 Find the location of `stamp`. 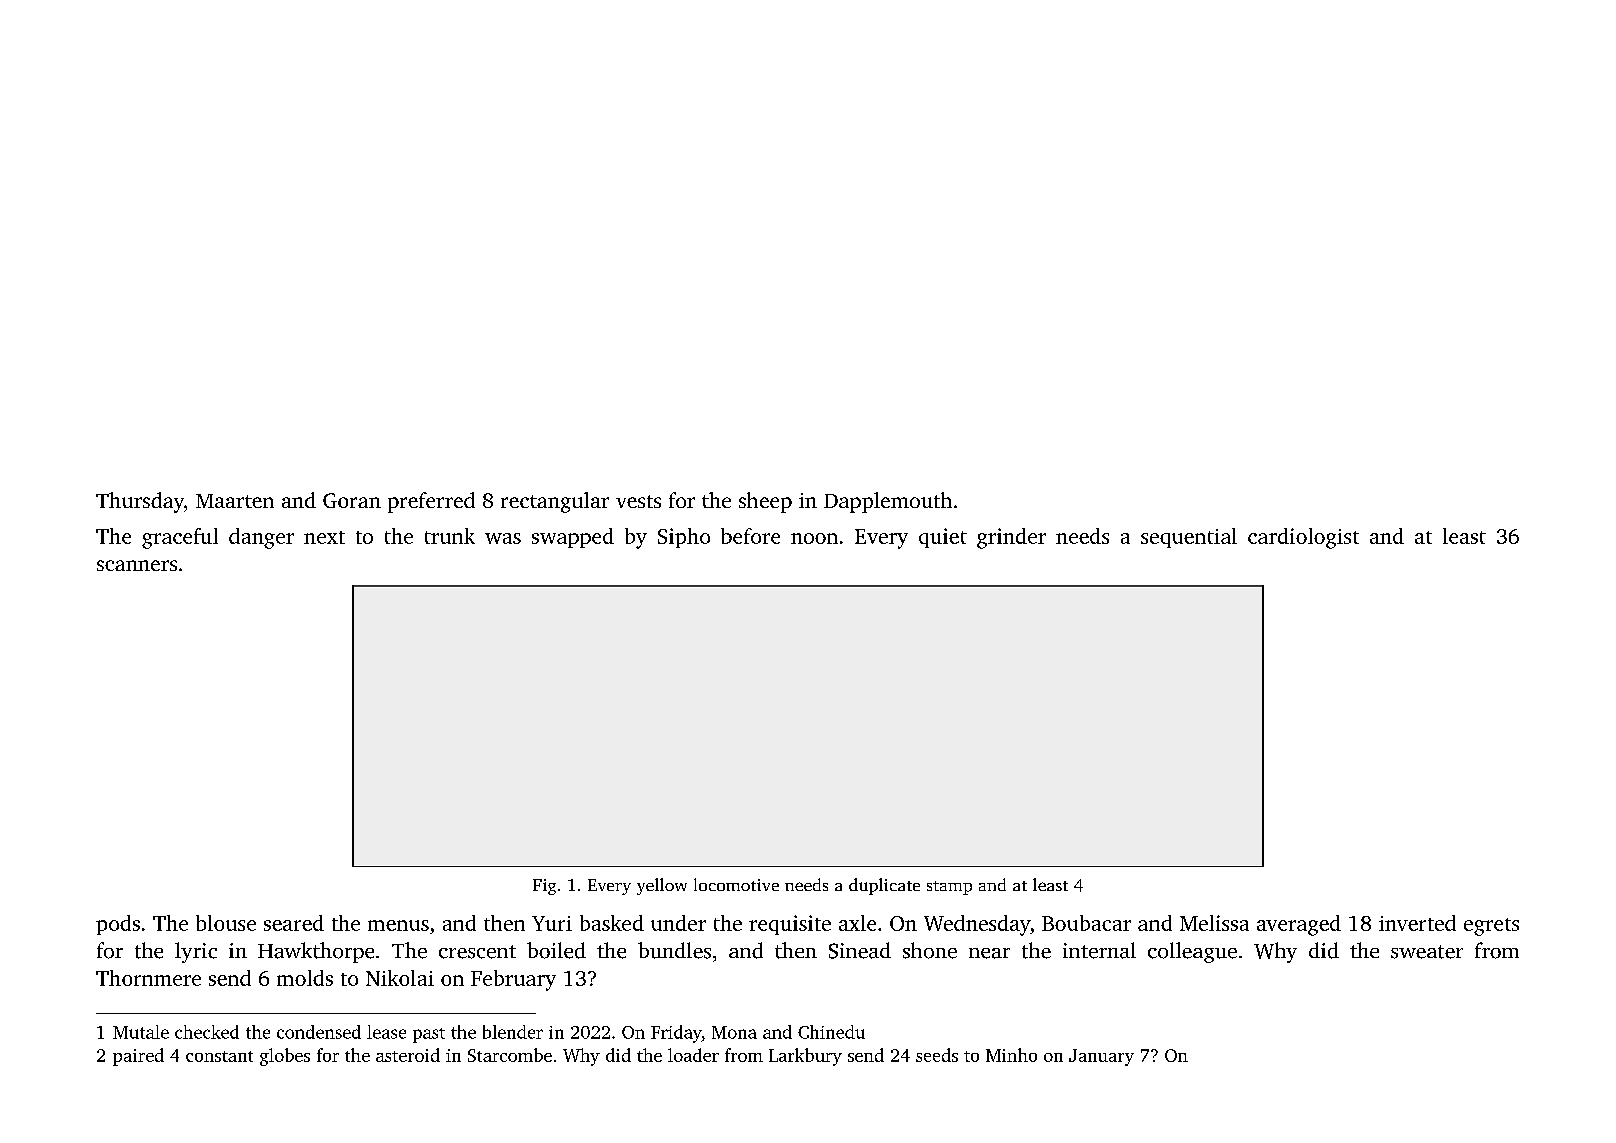

stamp is located at coordinates (949, 888).
